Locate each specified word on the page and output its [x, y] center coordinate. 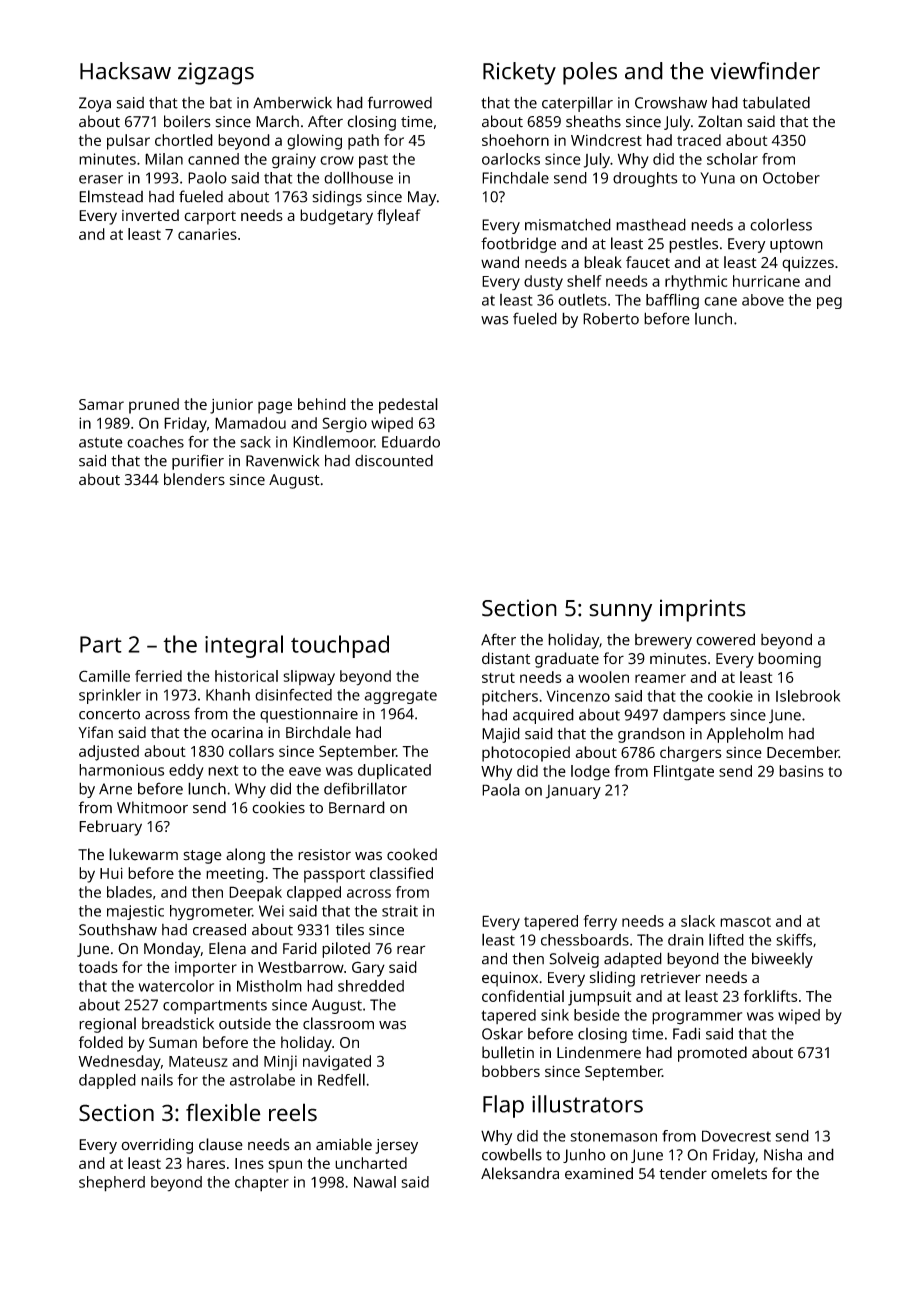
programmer [697, 1018]
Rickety [519, 73]
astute [101, 442]
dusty [543, 283]
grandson [651, 735]
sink [555, 1015]
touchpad [340, 646]
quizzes [808, 264]
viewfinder [765, 71]
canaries [207, 234]
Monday [172, 950]
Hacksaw [125, 71]
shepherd [112, 1184]
